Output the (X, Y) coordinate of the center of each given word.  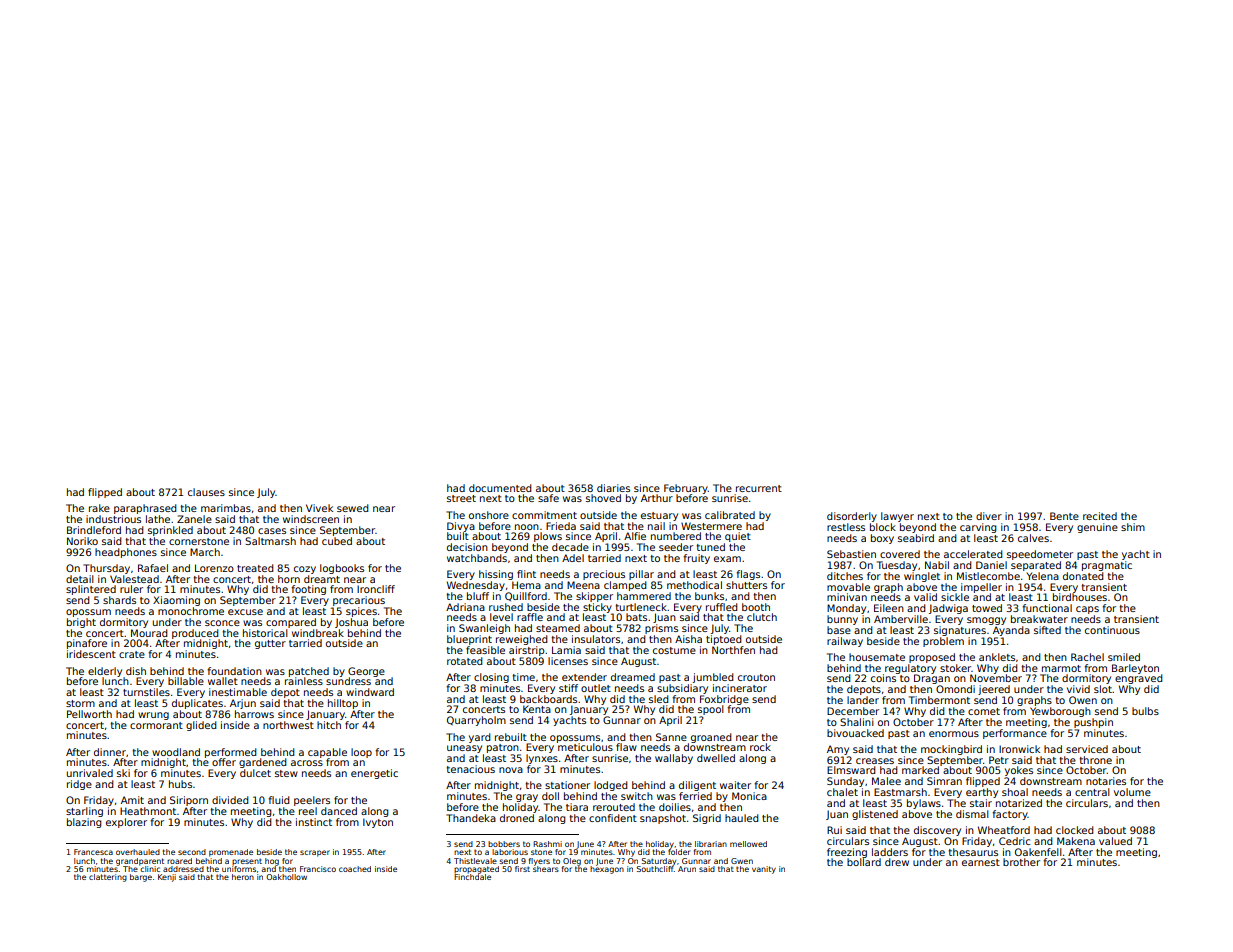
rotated (465, 661)
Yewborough (1060, 712)
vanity (764, 870)
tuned (710, 547)
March (205, 552)
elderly (105, 672)
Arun (687, 869)
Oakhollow (286, 877)
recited (1100, 516)
